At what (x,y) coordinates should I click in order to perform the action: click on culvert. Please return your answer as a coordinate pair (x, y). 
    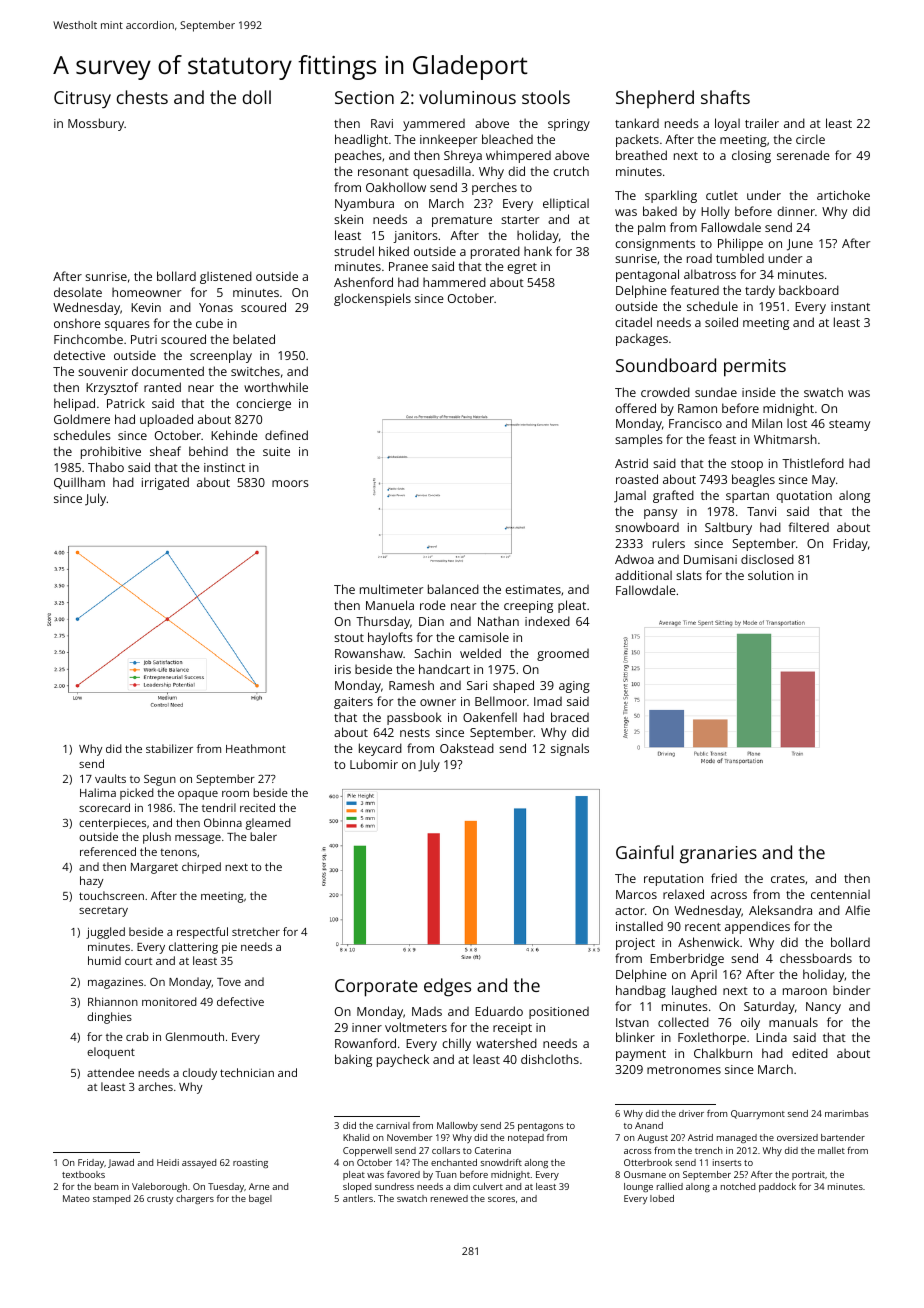
    Looking at the image, I should click on (488, 1186).
